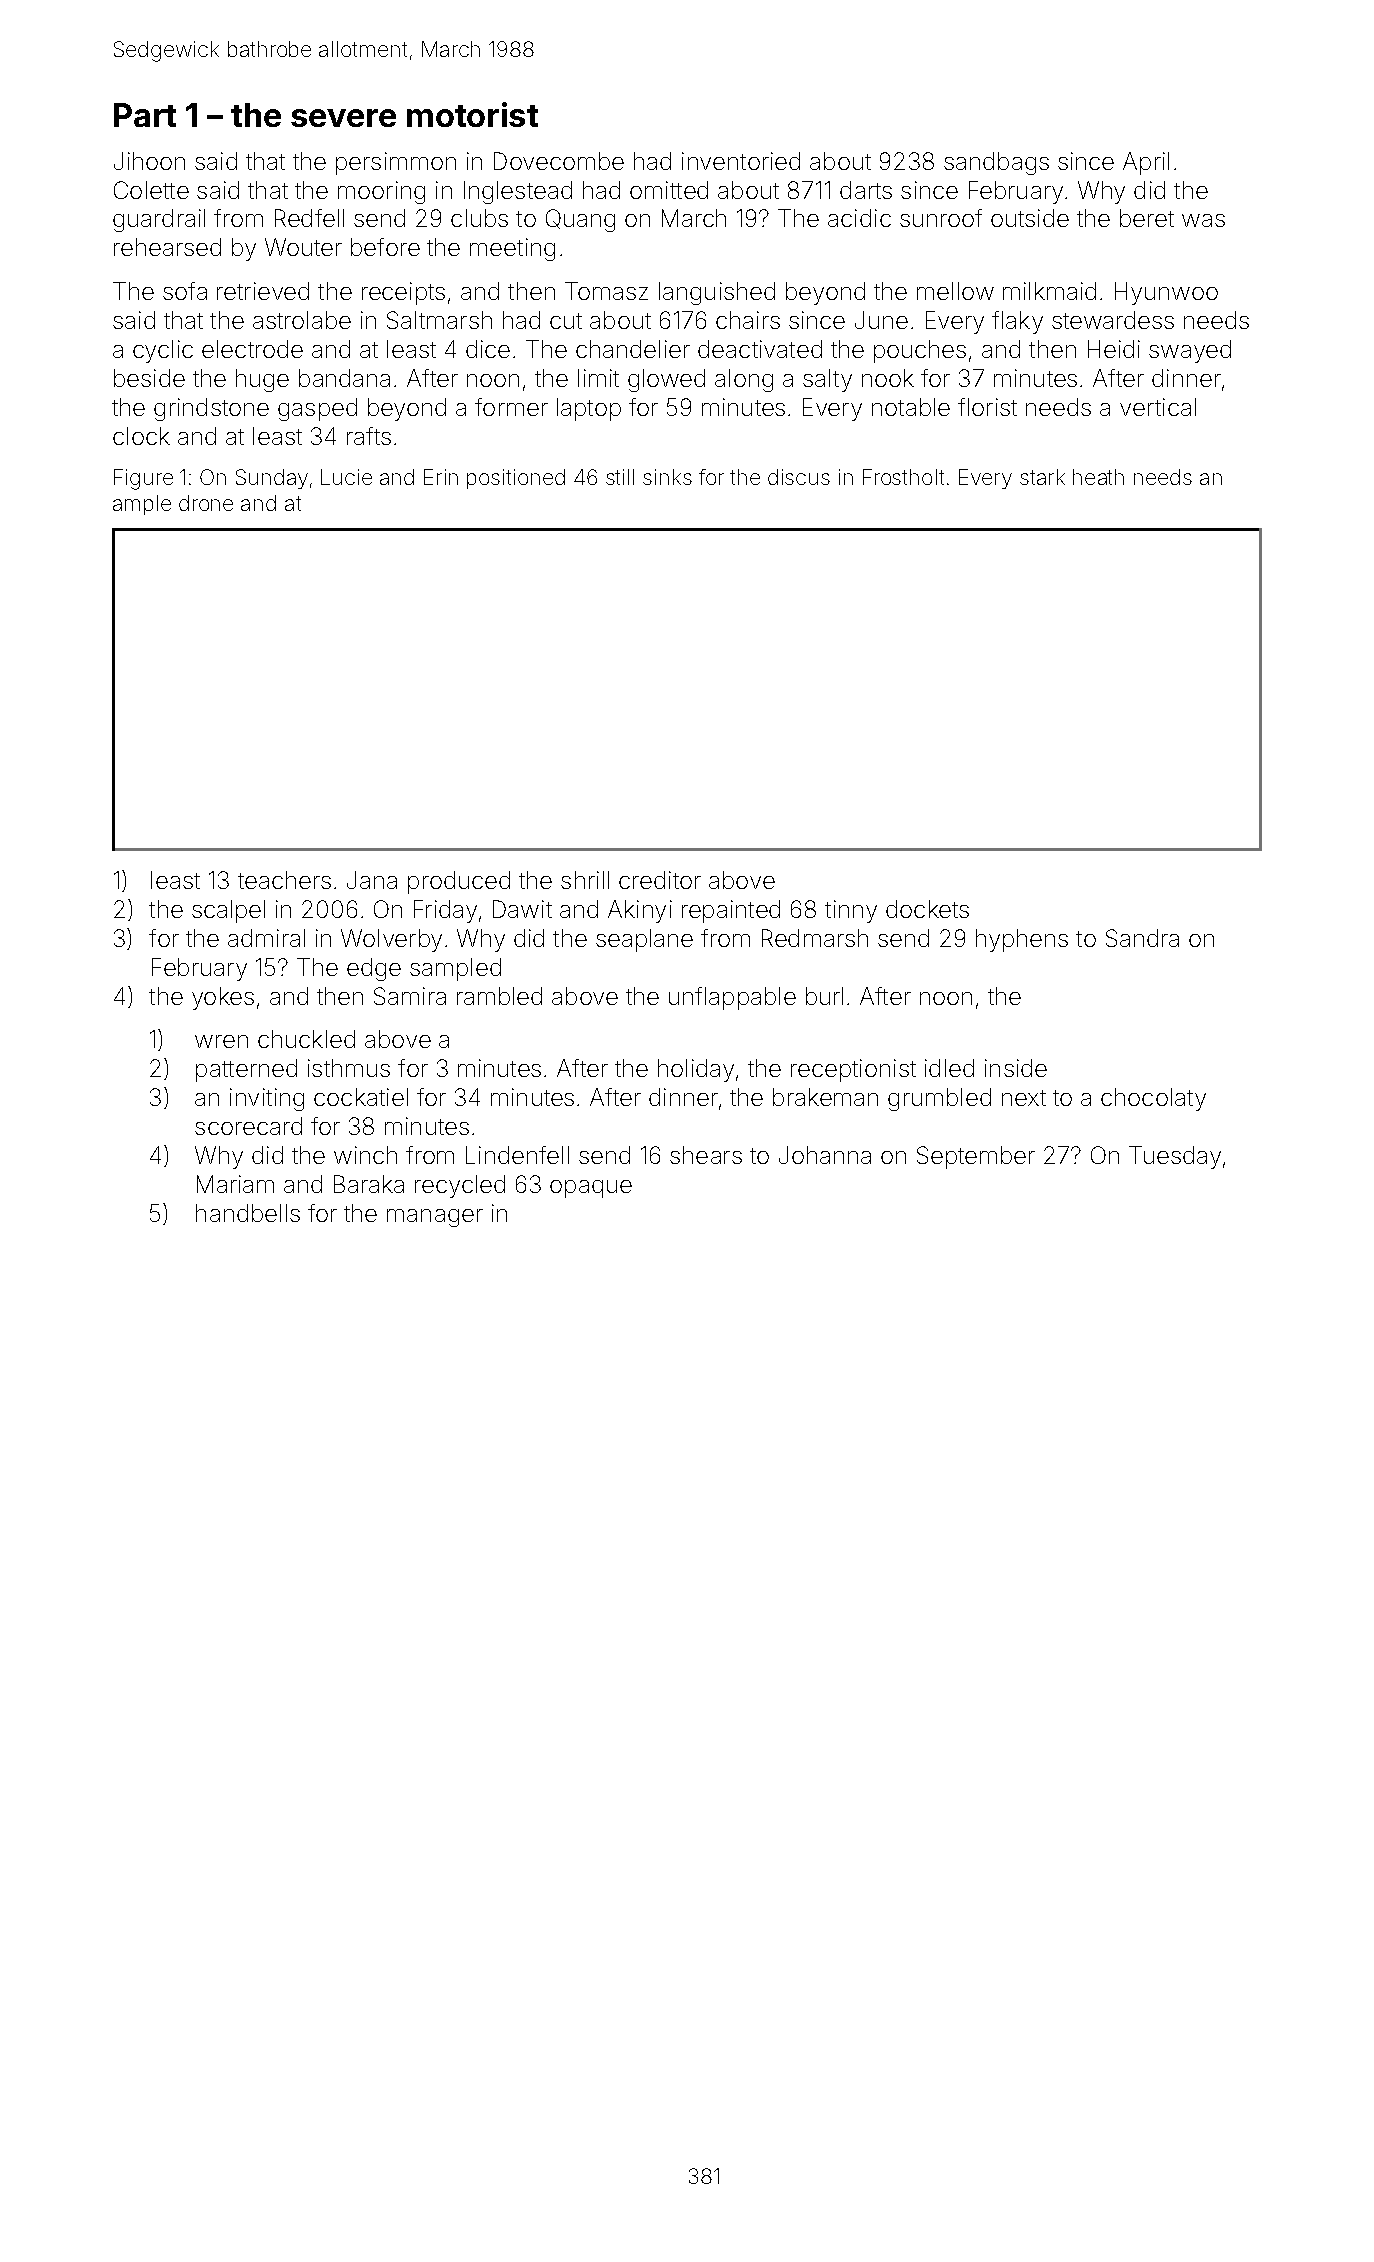 The image size is (1374, 2262). What do you see at coordinates (566, 321) in the screenshot?
I see `cut` at bounding box center [566, 321].
